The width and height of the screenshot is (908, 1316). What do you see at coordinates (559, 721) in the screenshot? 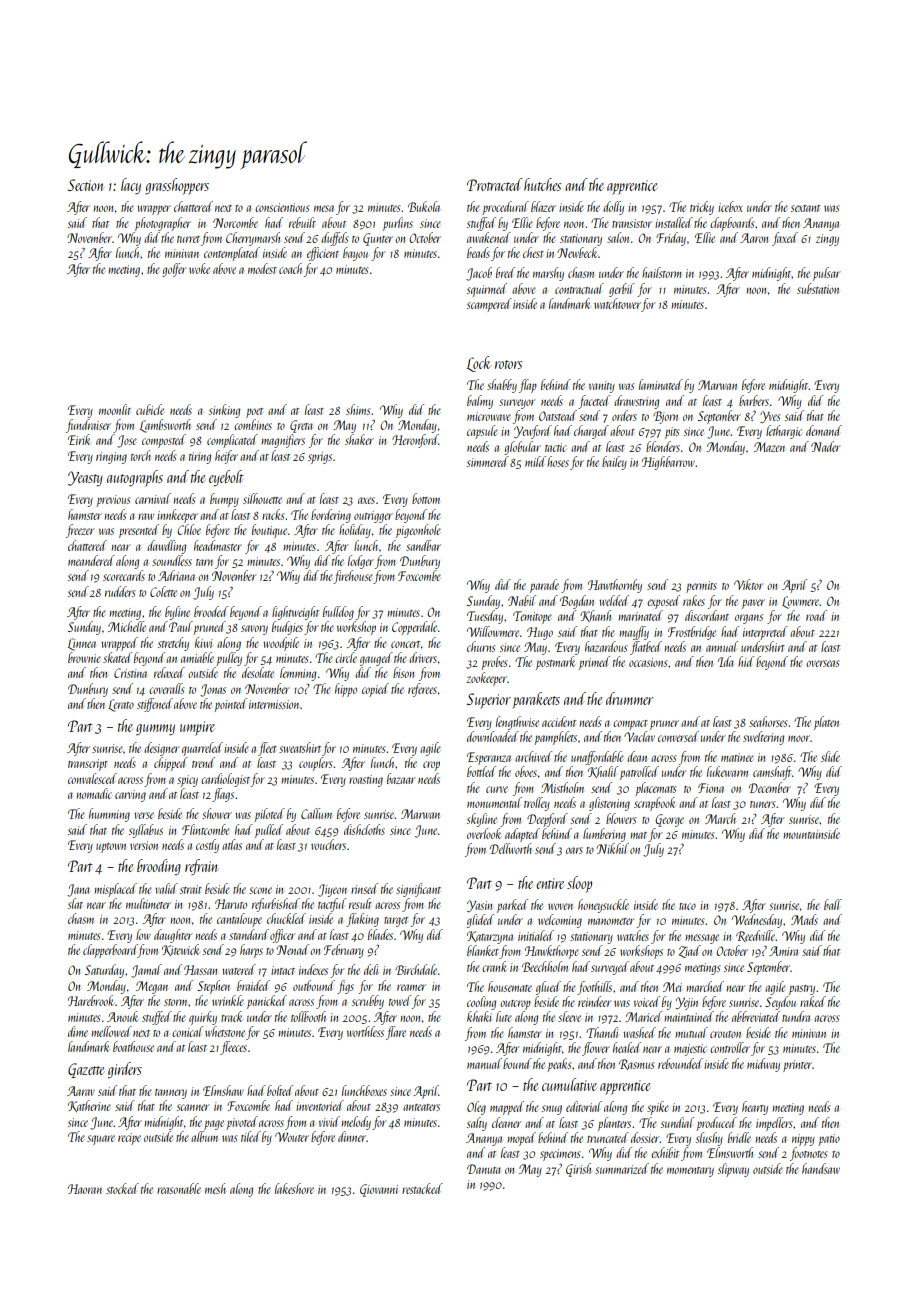
I see `accident` at bounding box center [559, 721].
